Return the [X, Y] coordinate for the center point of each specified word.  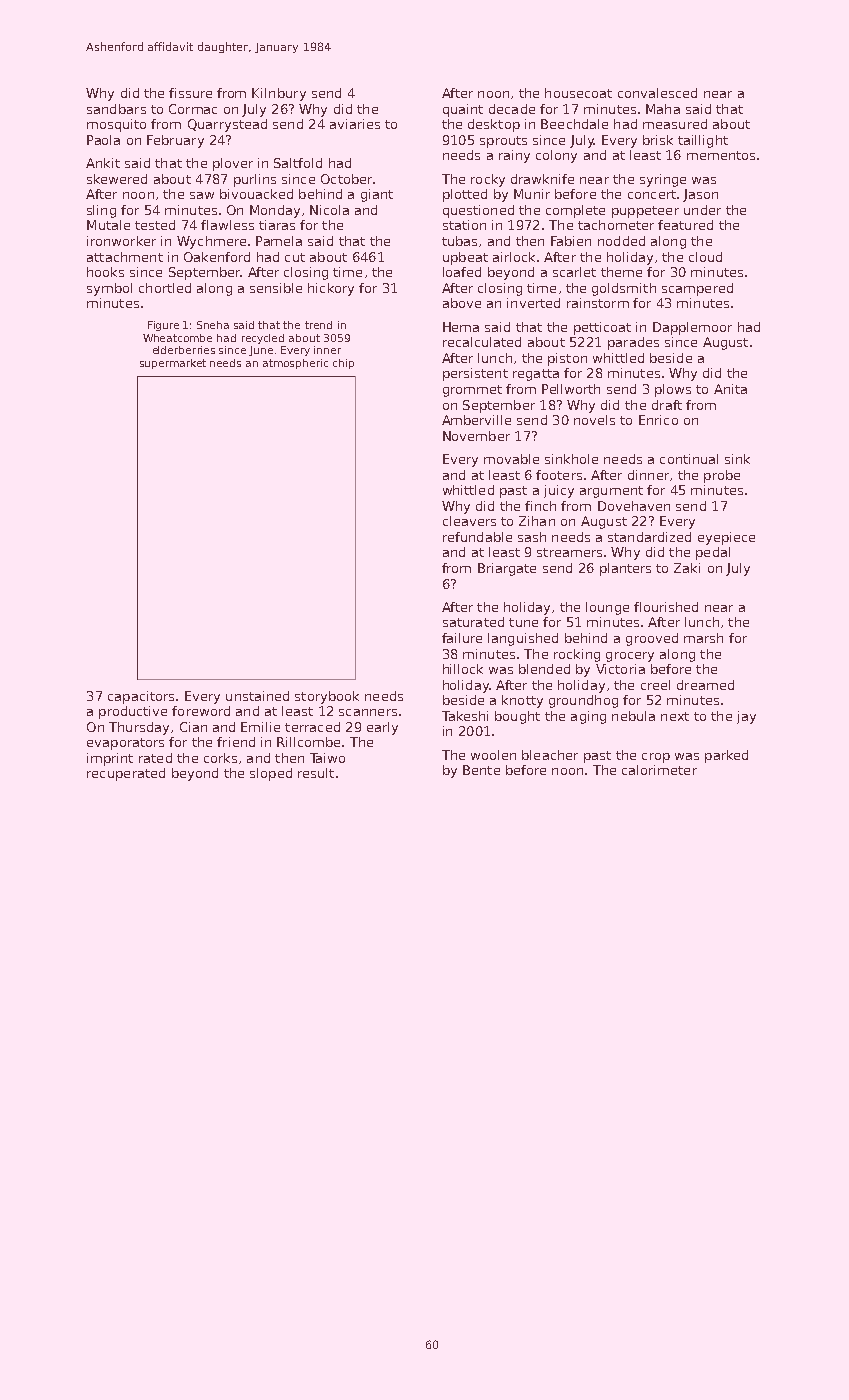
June [261, 351]
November [476, 436]
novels [594, 420]
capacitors [141, 697]
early [382, 728]
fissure [190, 93]
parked [726, 756]
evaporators [125, 744]
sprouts [503, 142]
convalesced [657, 93]
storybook [327, 697]
